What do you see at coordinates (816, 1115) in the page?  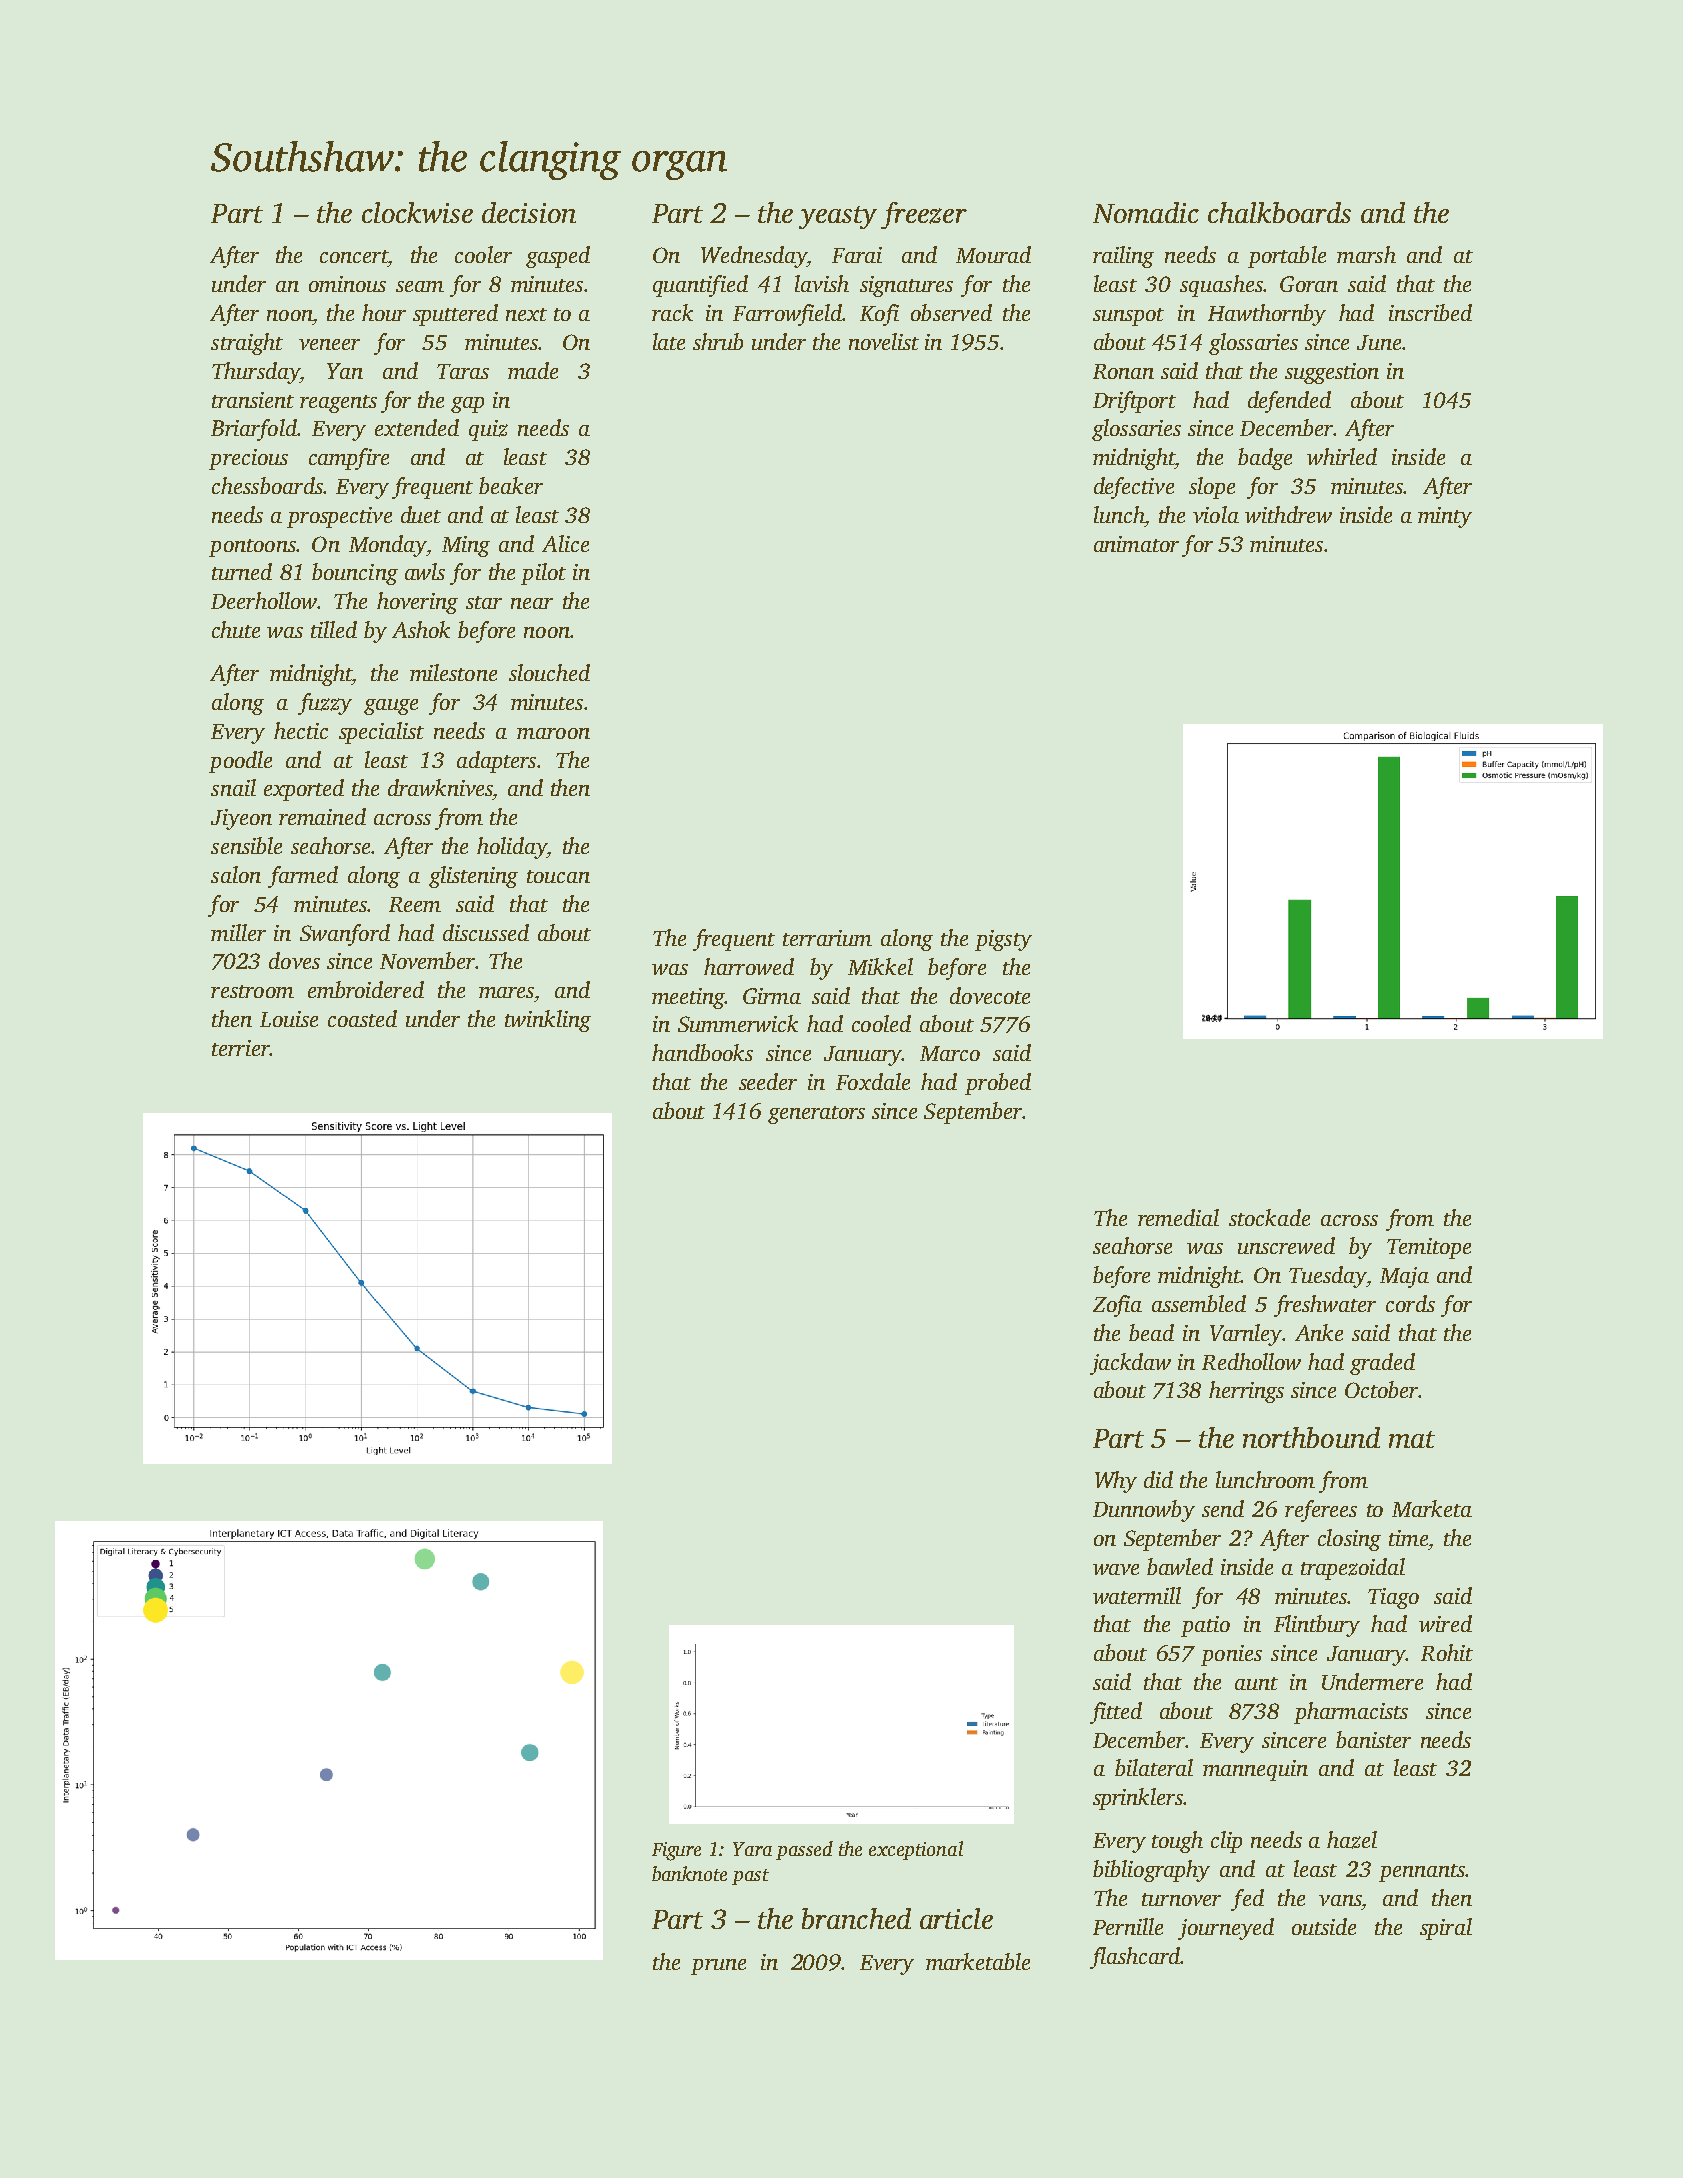 I see `generators` at bounding box center [816, 1115].
